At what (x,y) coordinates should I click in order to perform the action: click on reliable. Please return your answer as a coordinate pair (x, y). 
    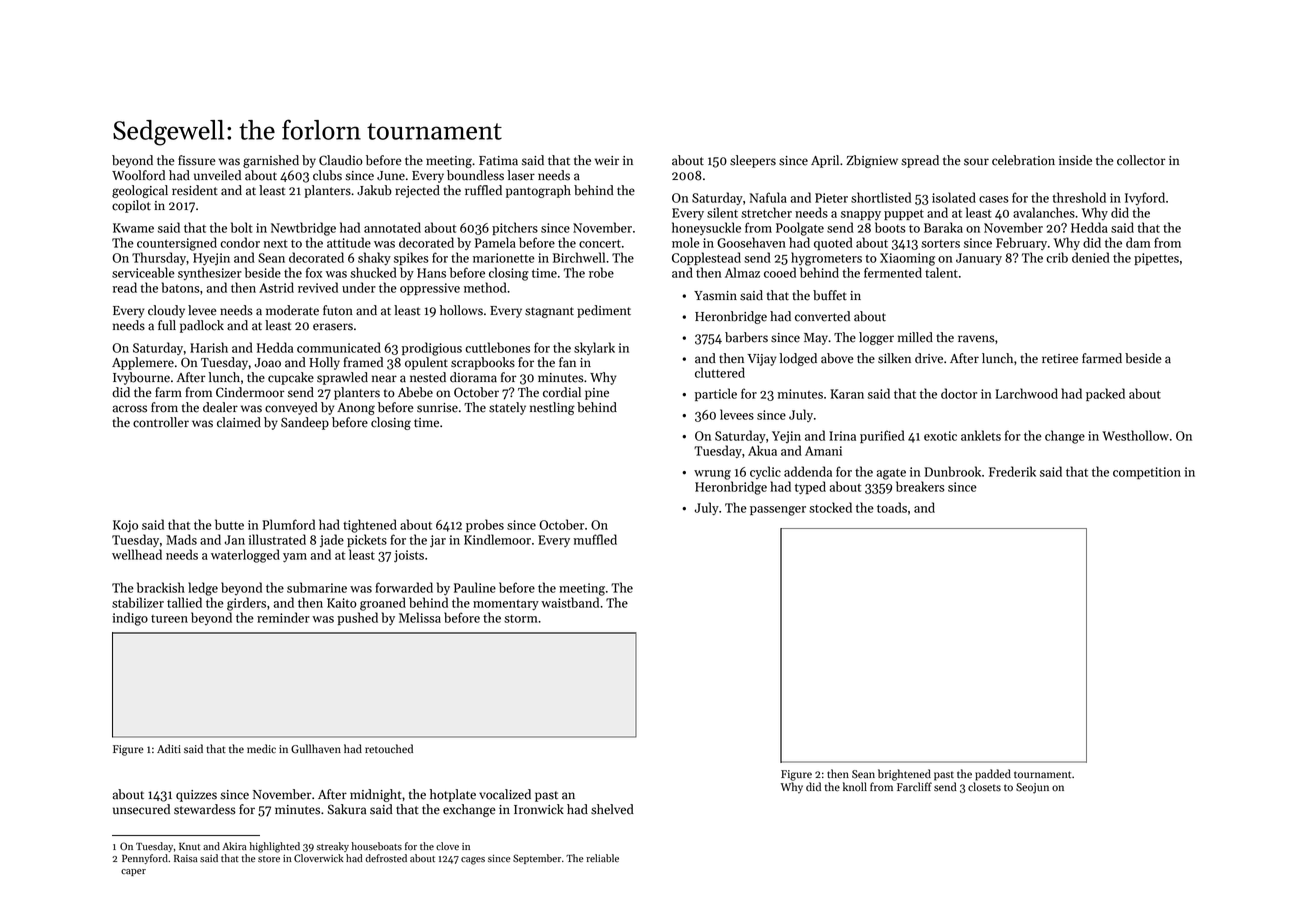
    Looking at the image, I should click on (602, 858).
